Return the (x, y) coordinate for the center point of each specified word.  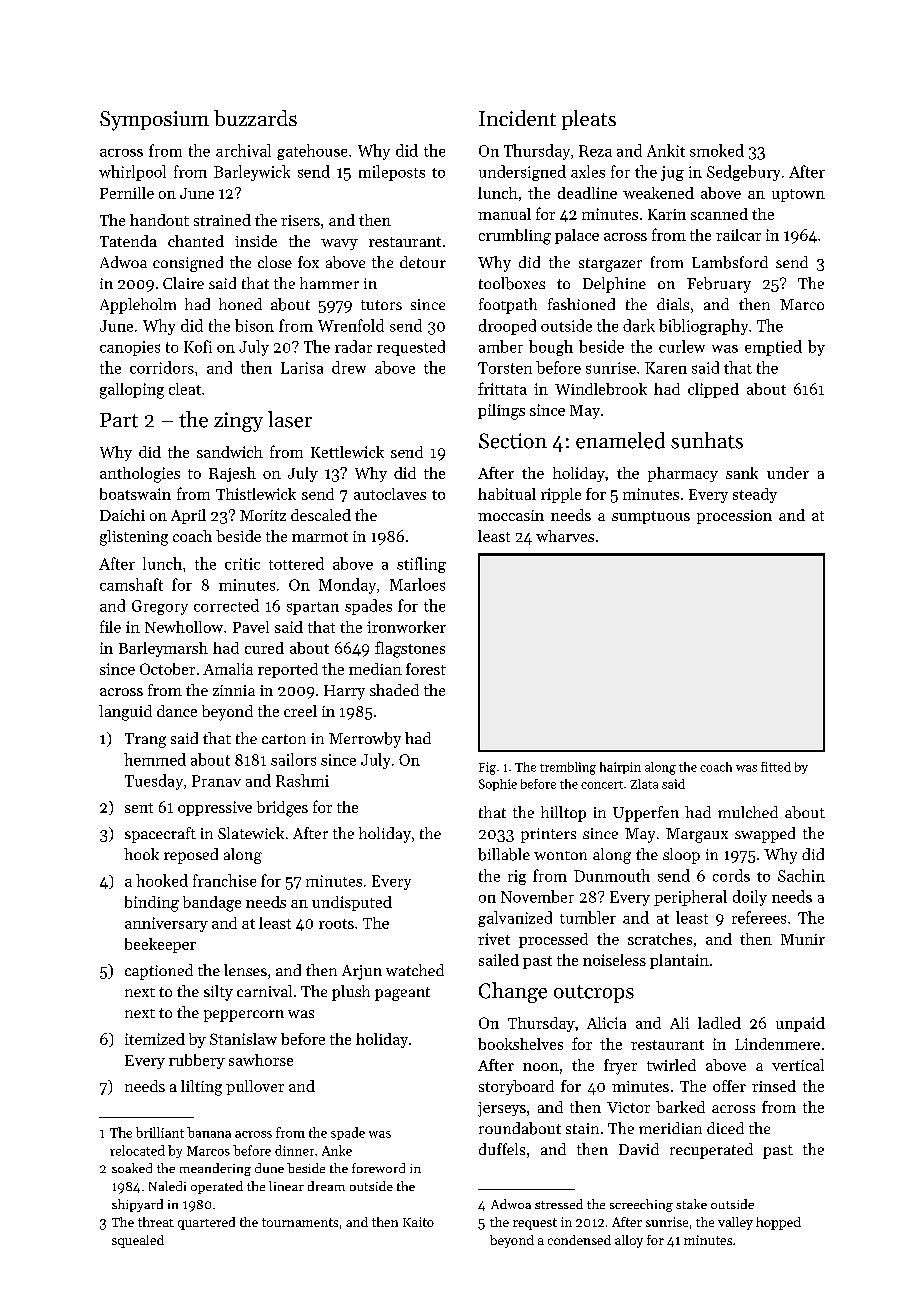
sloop (681, 856)
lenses (245, 970)
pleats (589, 120)
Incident (517, 118)
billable (504, 854)
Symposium (154, 121)
